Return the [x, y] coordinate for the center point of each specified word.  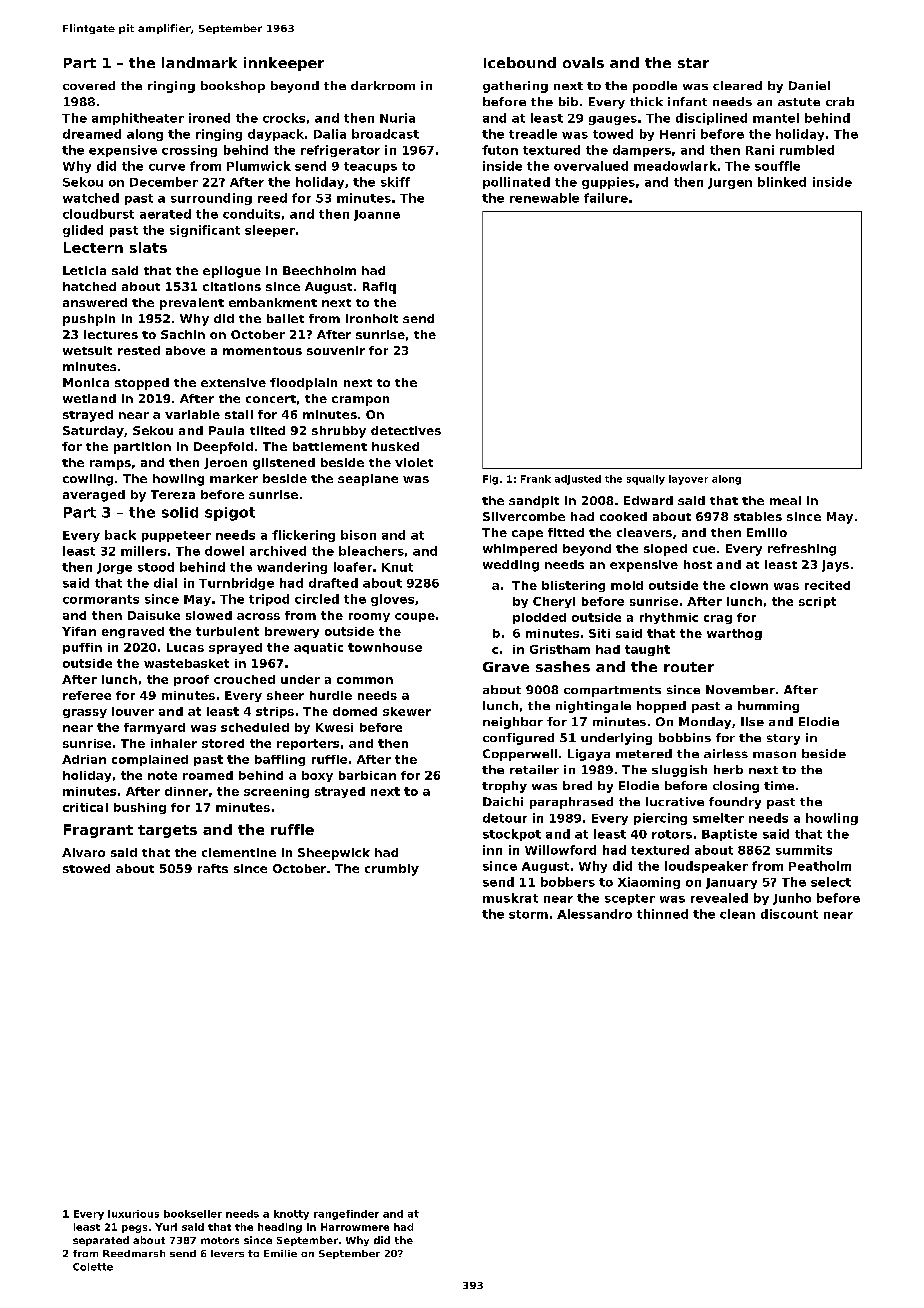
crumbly [392, 870]
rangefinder [346, 1215]
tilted [267, 430]
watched [91, 198]
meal [785, 500]
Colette [93, 1267]
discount [789, 914]
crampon [360, 401]
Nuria [397, 118]
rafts [213, 868]
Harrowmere [355, 1227]
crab [840, 101]
